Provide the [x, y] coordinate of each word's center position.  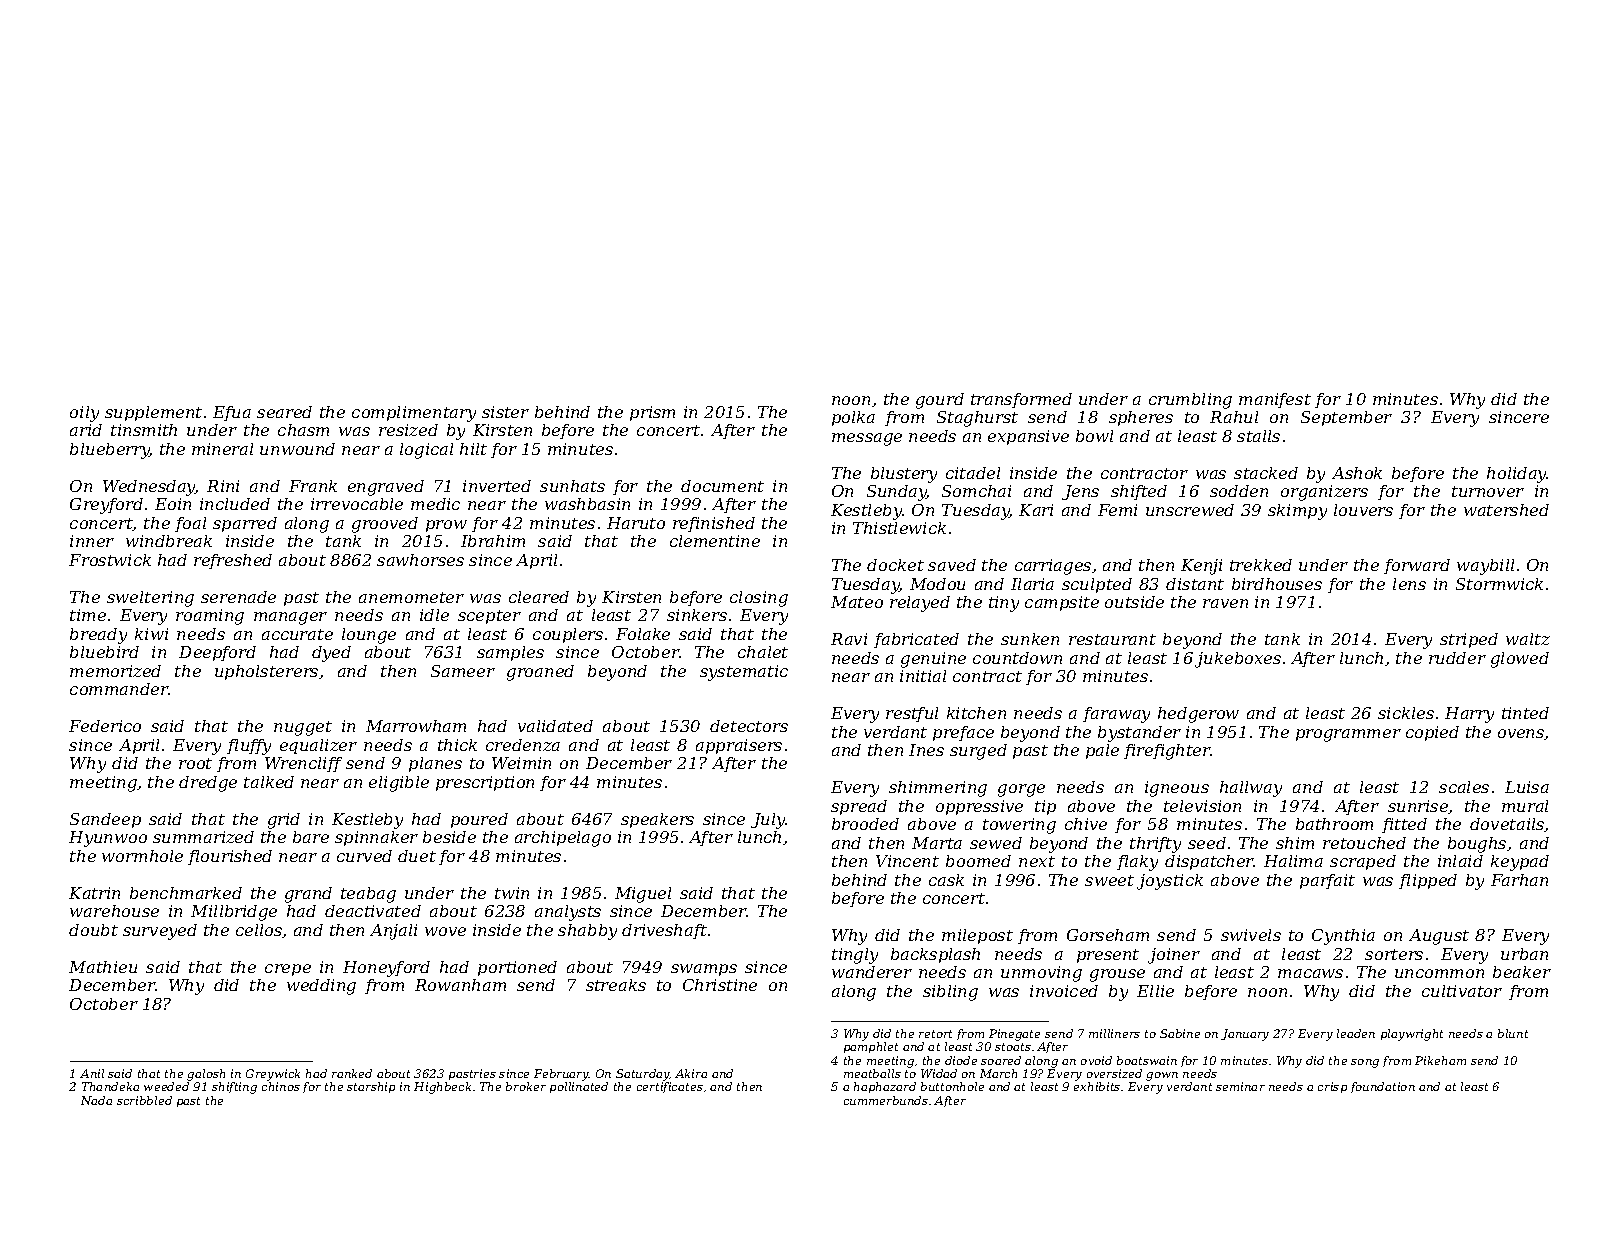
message [867, 439]
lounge [369, 636]
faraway [1116, 715]
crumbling [1190, 401]
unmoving [1041, 974]
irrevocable [357, 504]
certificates [670, 1087]
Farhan [1519, 880]
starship [371, 1087]
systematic [744, 673]
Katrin [94, 893]
